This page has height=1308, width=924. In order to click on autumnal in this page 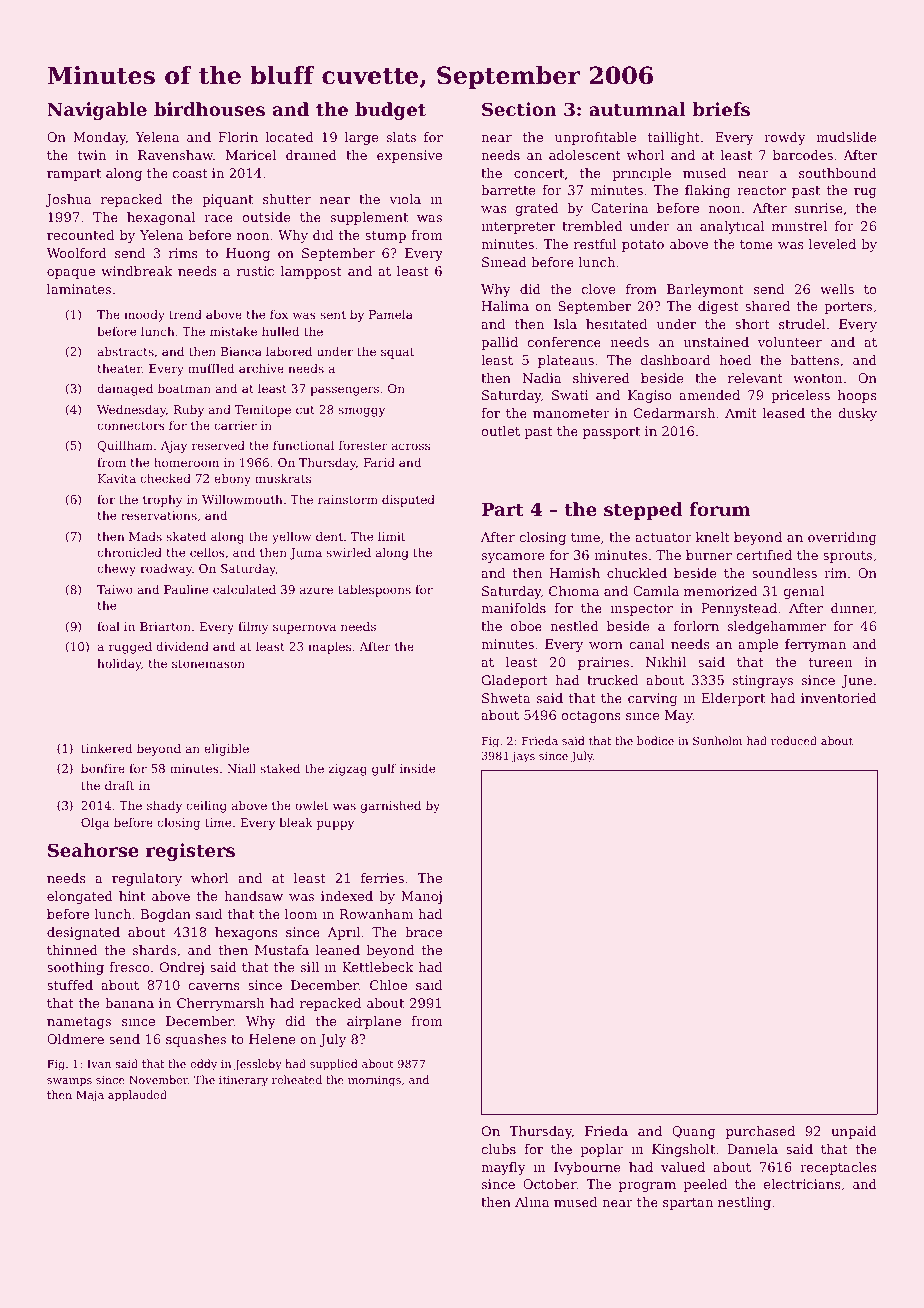, I will do `click(637, 109)`.
